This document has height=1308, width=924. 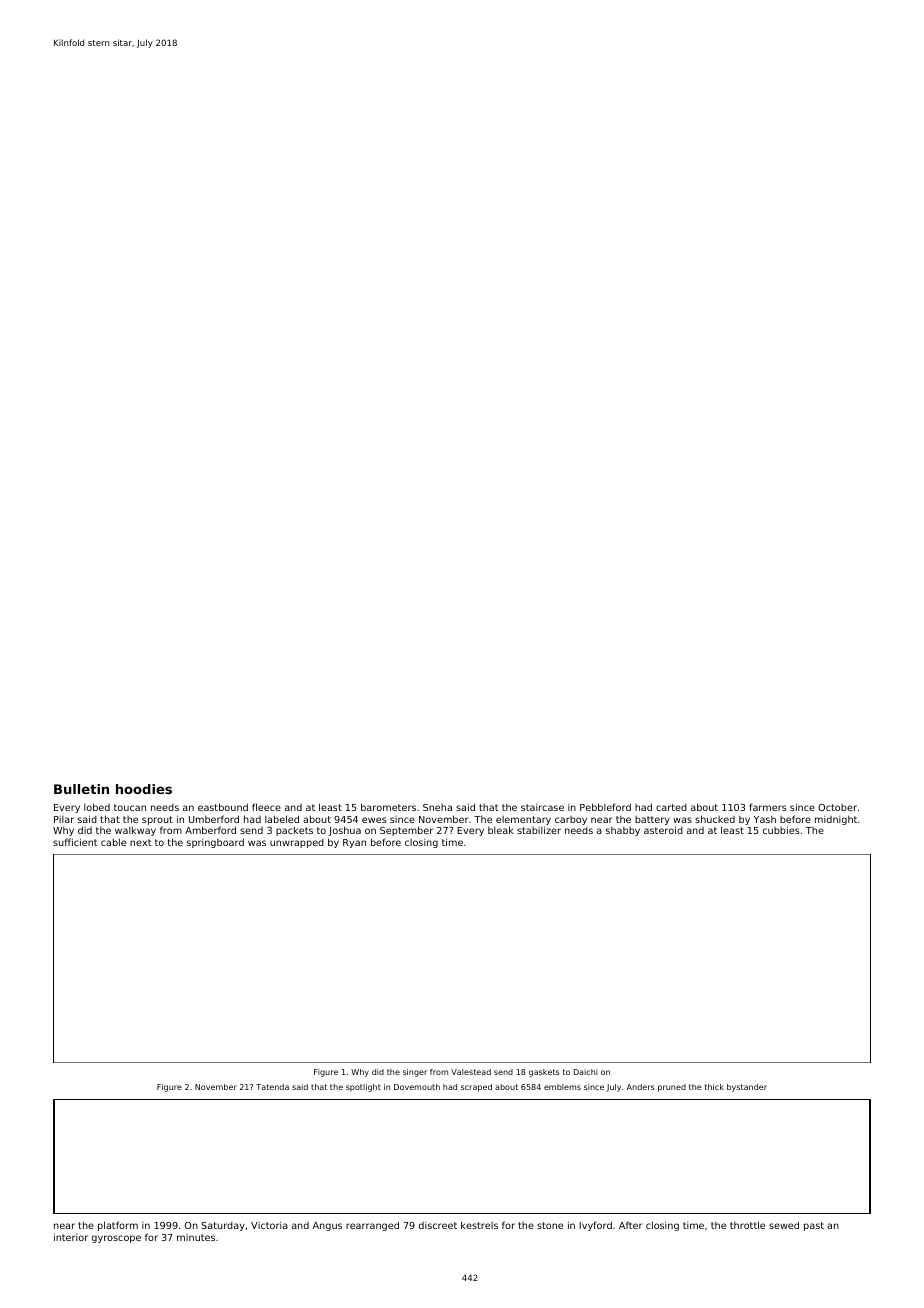 I want to click on Daichi, so click(x=585, y=1072).
